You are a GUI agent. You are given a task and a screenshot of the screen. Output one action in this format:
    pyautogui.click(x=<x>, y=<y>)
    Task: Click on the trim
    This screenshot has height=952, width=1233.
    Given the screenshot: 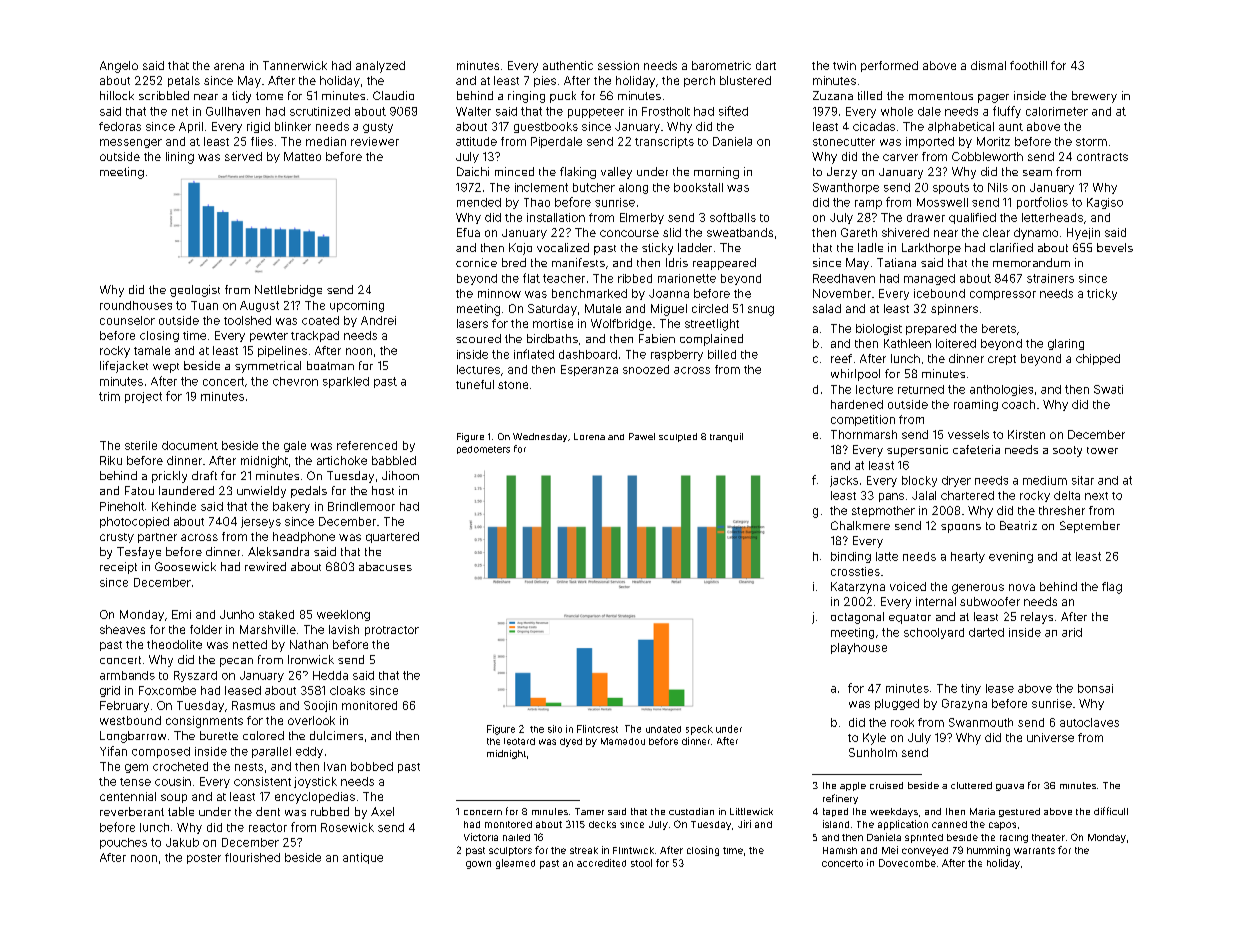 What is the action you would take?
    pyautogui.click(x=109, y=396)
